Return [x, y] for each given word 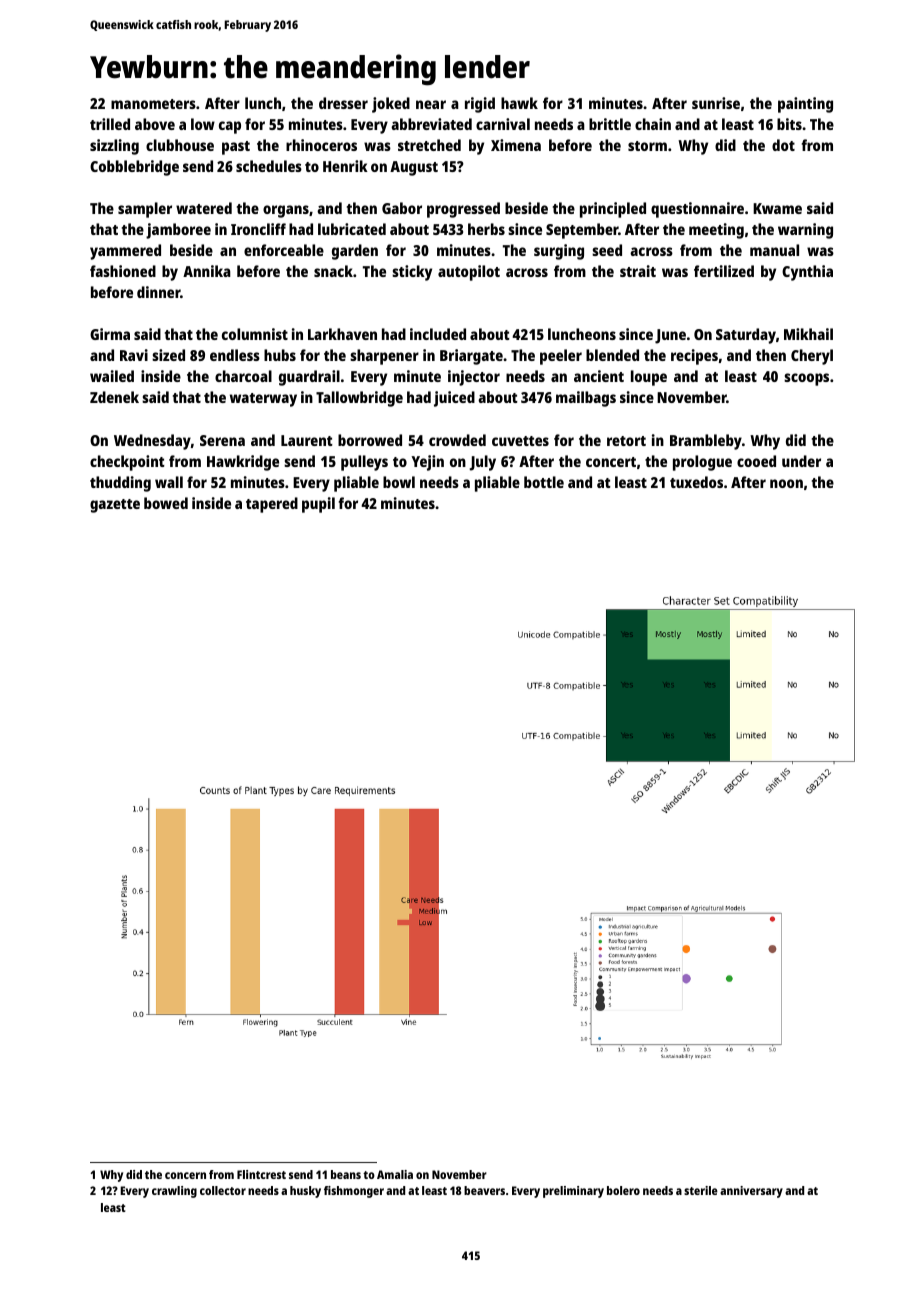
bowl [399, 482]
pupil [318, 505]
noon [786, 483]
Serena [222, 440]
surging [559, 252]
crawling [174, 1192]
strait [638, 271]
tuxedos [696, 482]
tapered [272, 505]
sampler [145, 210]
